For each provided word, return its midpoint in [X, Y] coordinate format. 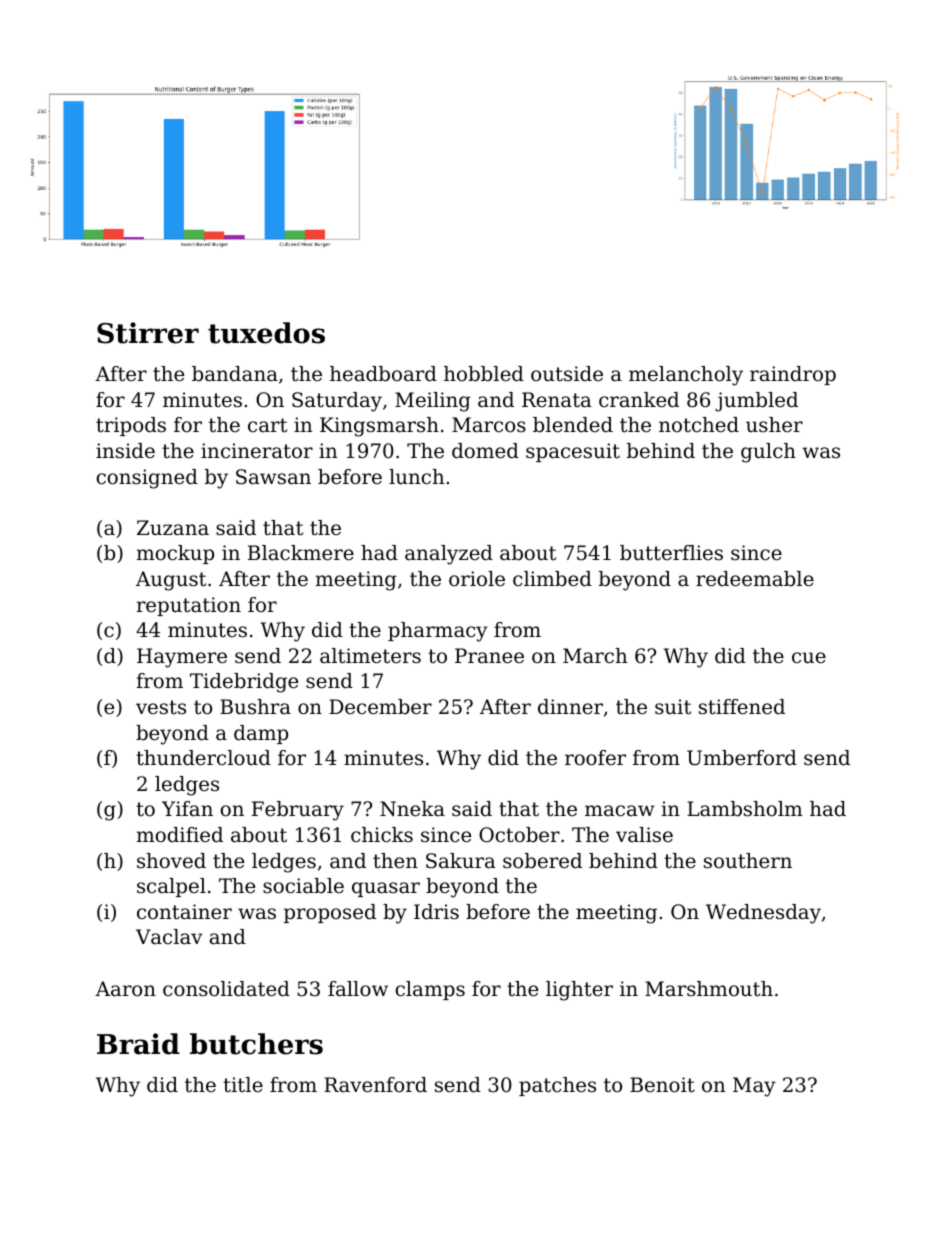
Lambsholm [745, 809]
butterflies [671, 553]
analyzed [449, 555]
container [184, 912]
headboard [383, 374]
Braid [138, 1044]
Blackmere [301, 553]
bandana [235, 374]
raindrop [793, 375]
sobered [542, 861]
